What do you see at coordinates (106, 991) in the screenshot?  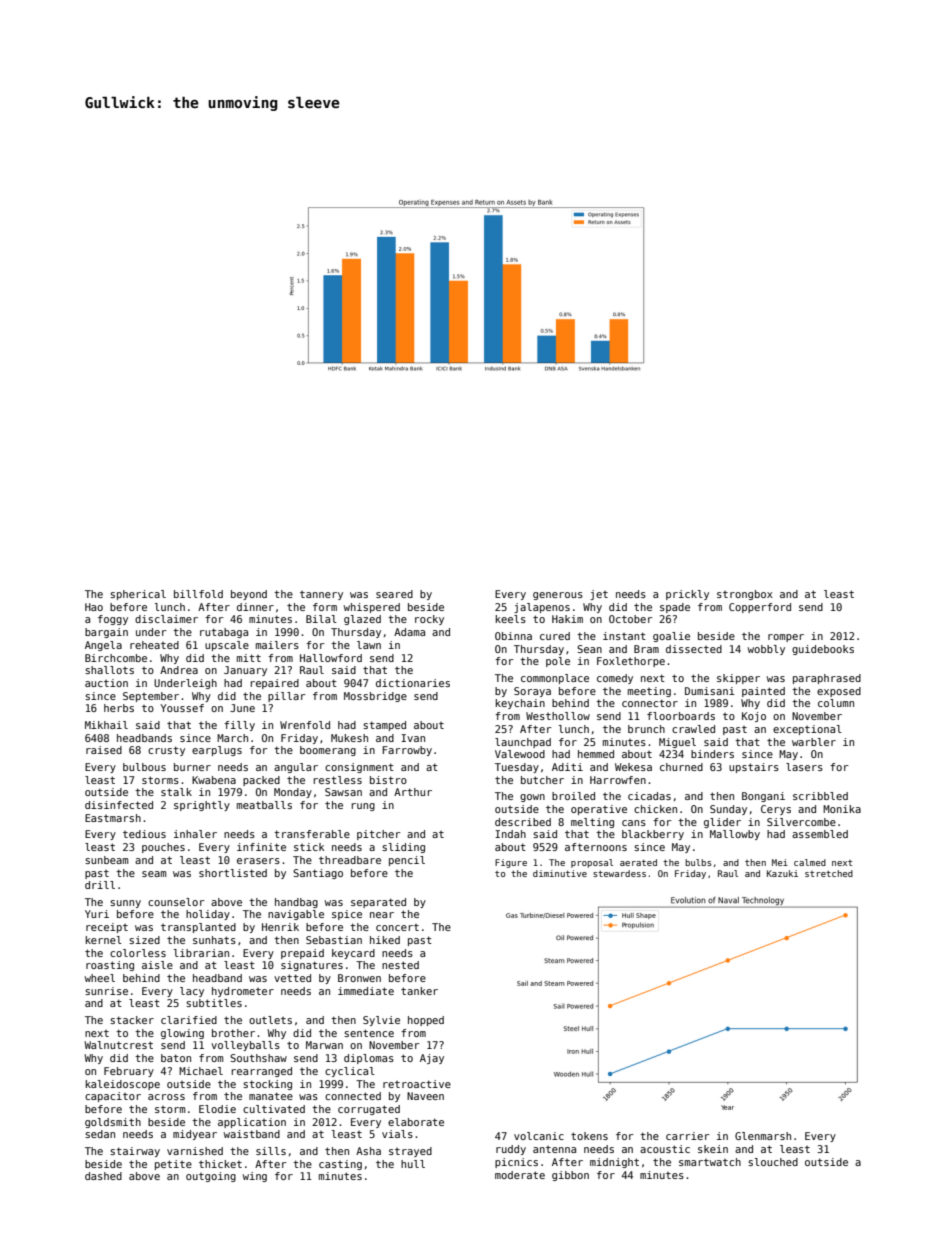 I see `sunrise` at bounding box center [106, 991].
